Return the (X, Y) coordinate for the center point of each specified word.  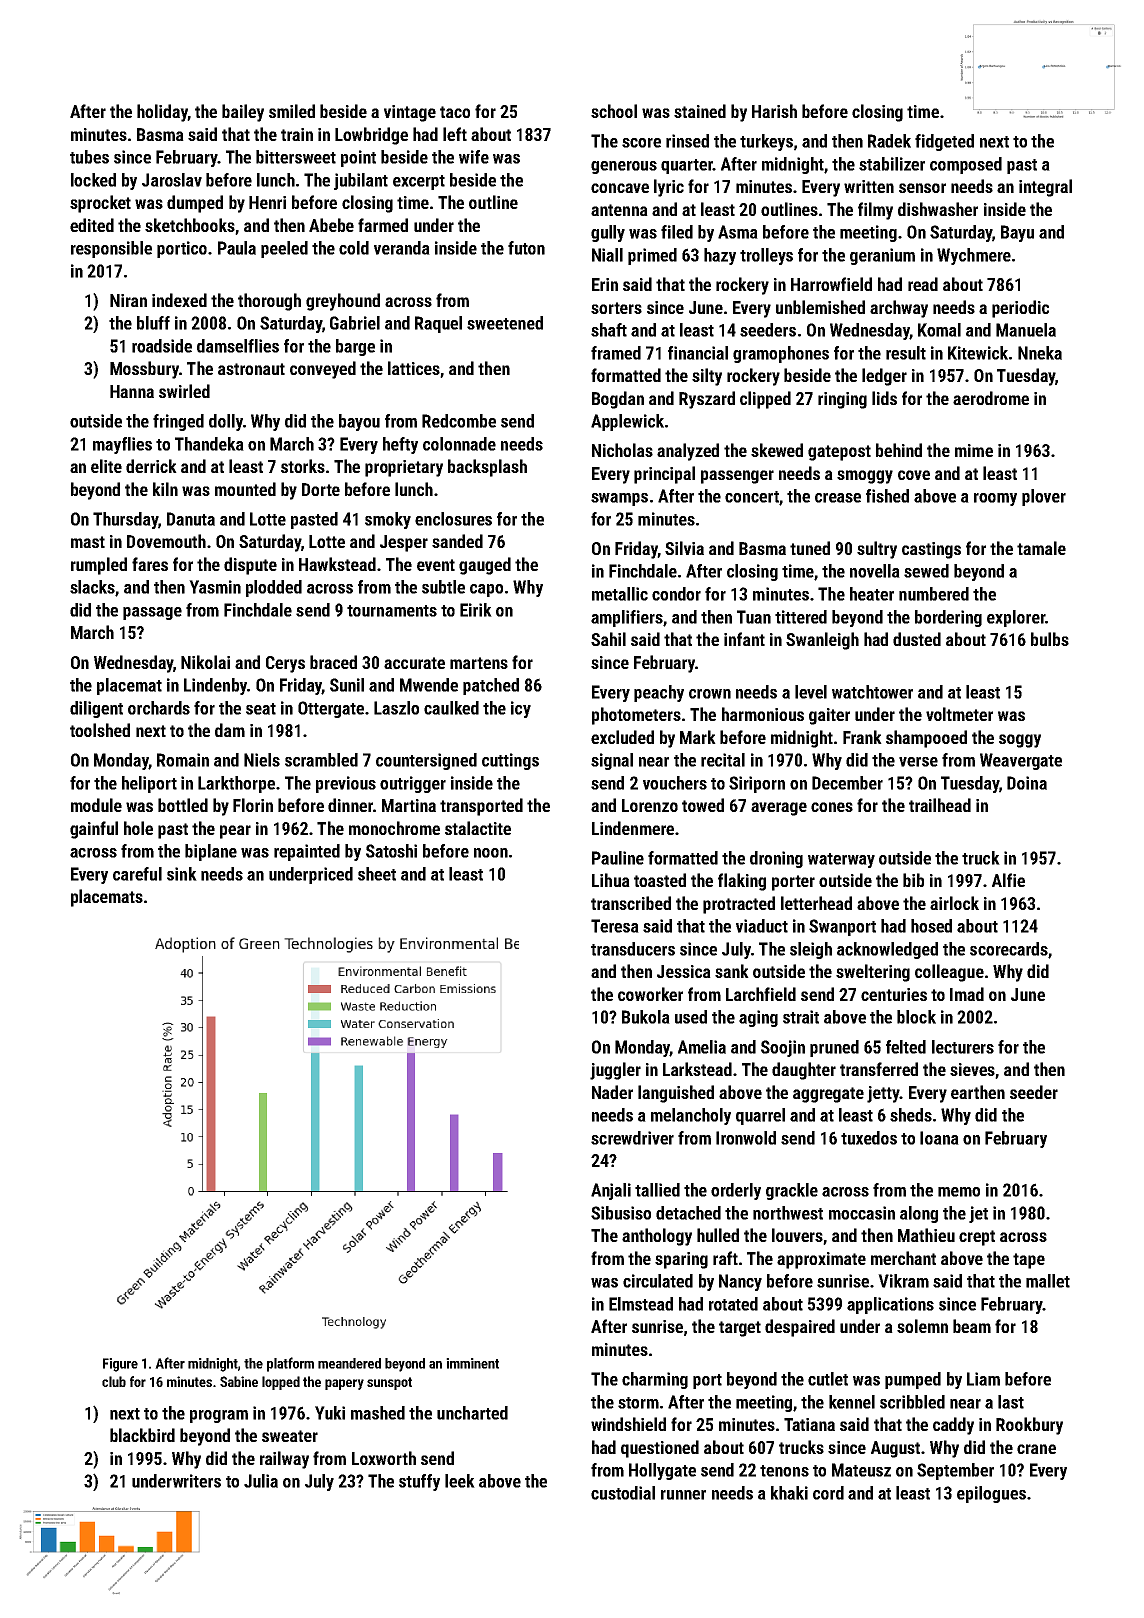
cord (828, 1493)
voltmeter (959, 714)
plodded (274, 588)
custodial (623, 1493)
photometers (636, 716)
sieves (972, 1069)
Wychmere (974, 256)
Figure (120, 1365)
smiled (292, 111)
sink (182, 874)
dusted (917, 639)
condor (676, 594)
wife (474, 157)
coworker (650, 994)
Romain (183, 760)
